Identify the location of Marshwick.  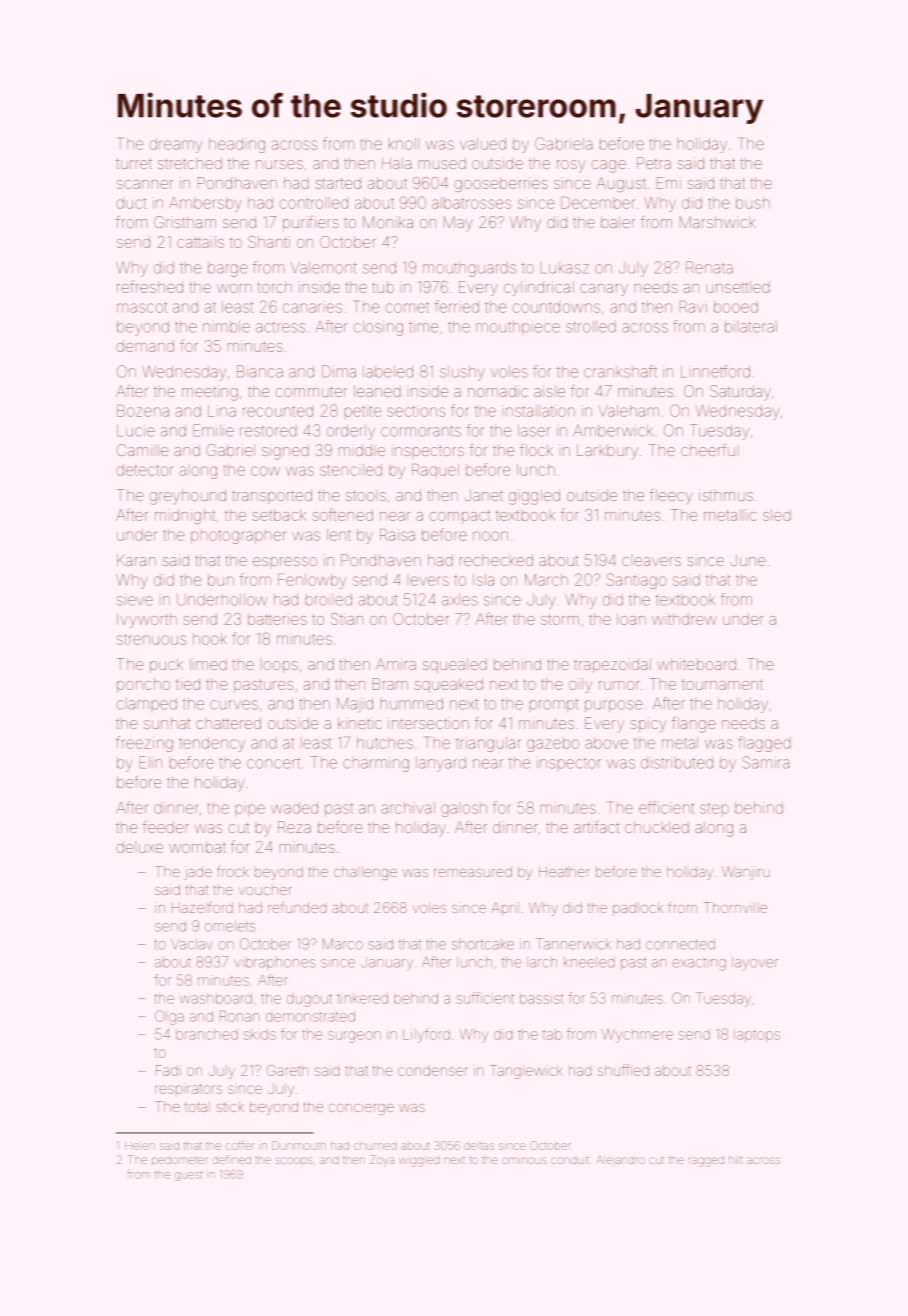
(717, 222).
